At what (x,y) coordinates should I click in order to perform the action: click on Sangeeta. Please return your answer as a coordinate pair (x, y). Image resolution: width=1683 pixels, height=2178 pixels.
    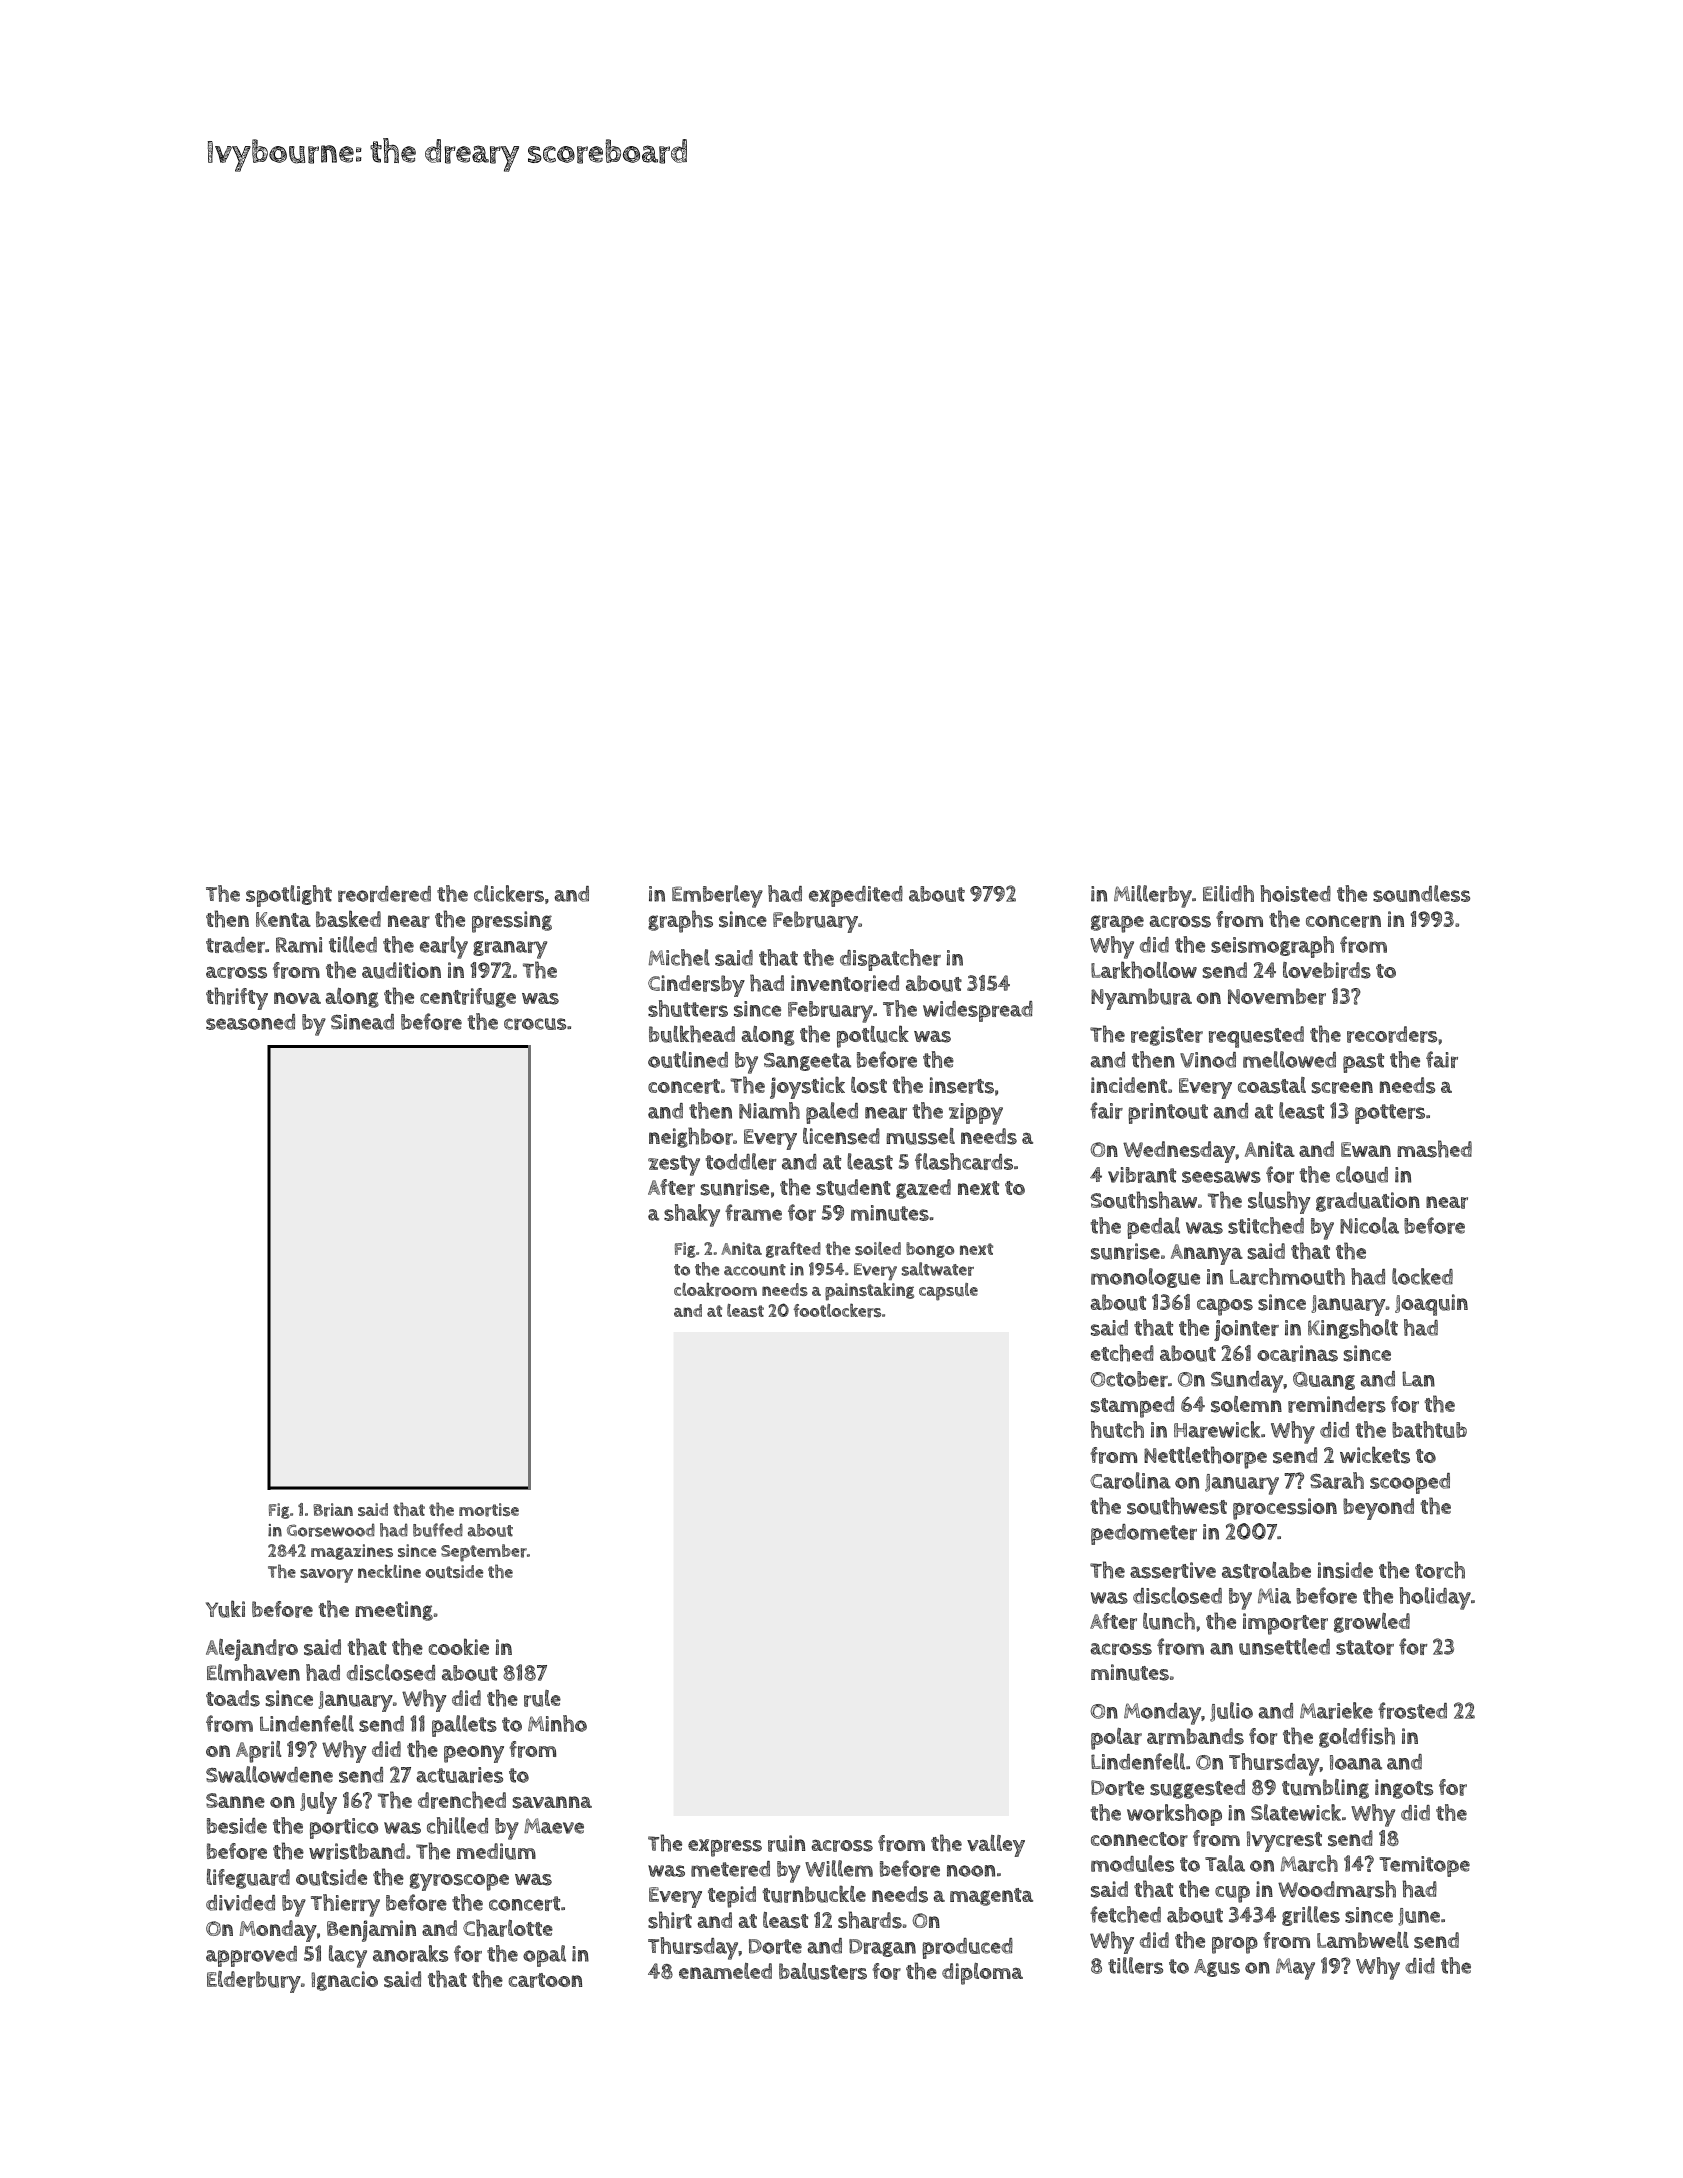
    Looking at the image, I should click on (807, 1062).
